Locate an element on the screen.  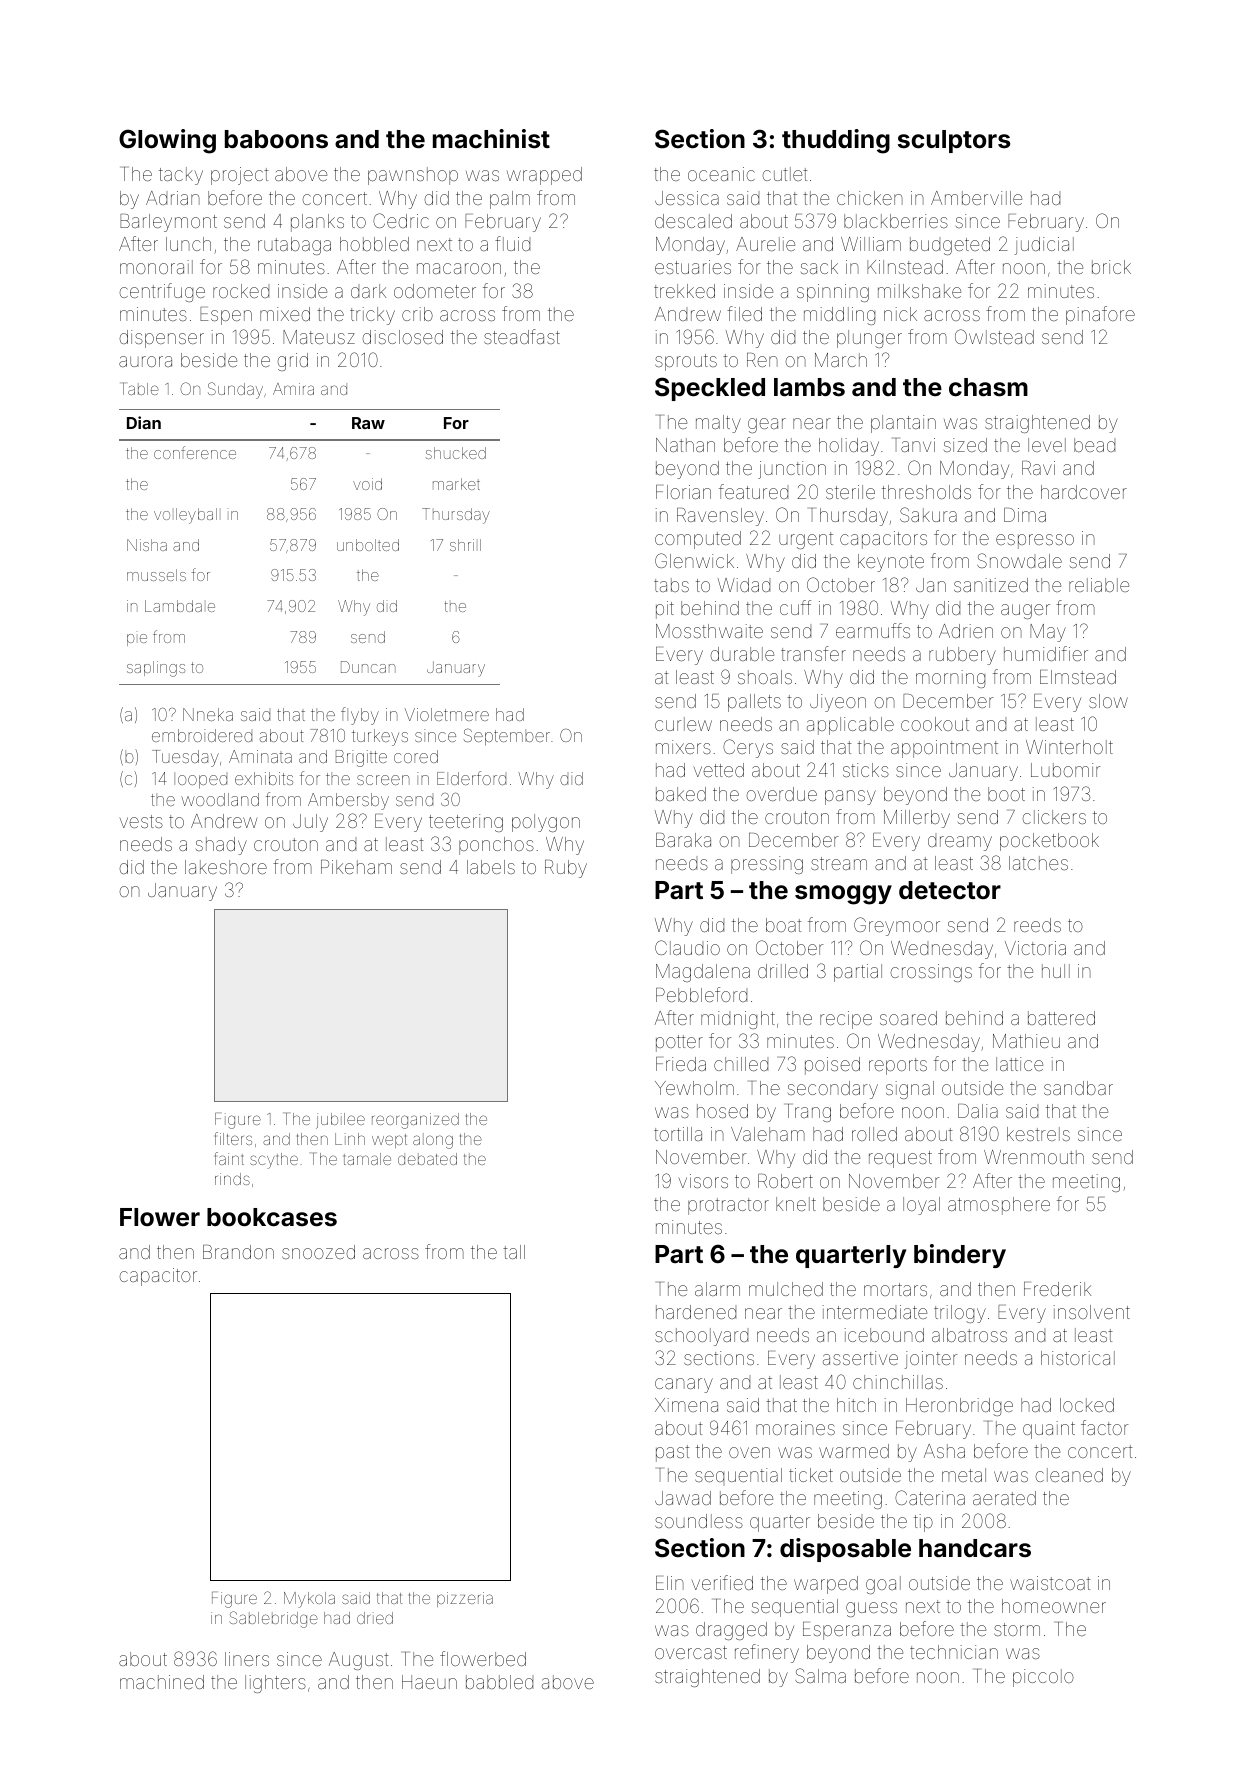
Glowing is located at coordinates (167, 141).
